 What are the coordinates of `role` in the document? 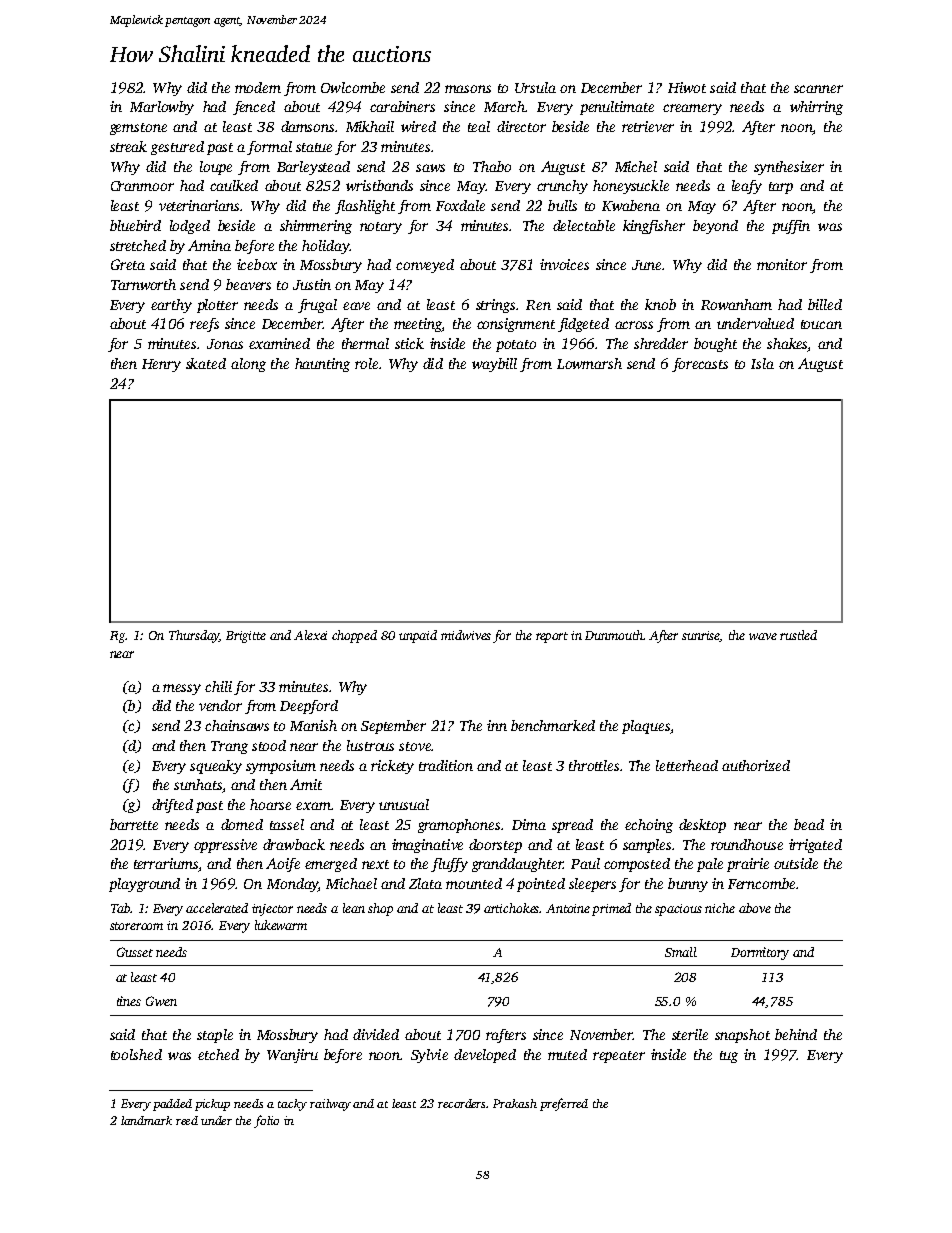 It's located at (366, 363).
